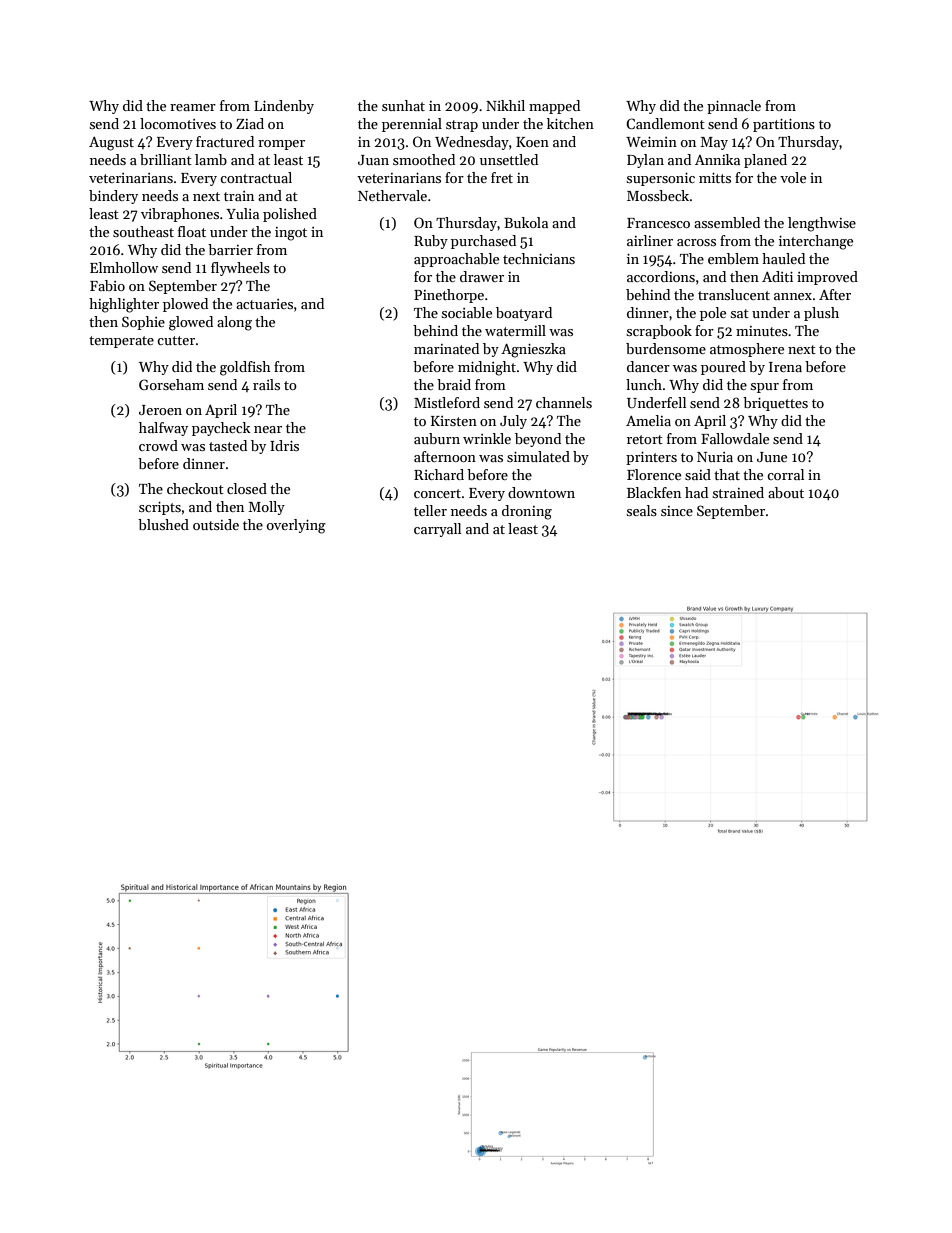 Image resolution: width=952 pixels, height=1233 pixels. I want to click on Amelia, so click(648, 420).
